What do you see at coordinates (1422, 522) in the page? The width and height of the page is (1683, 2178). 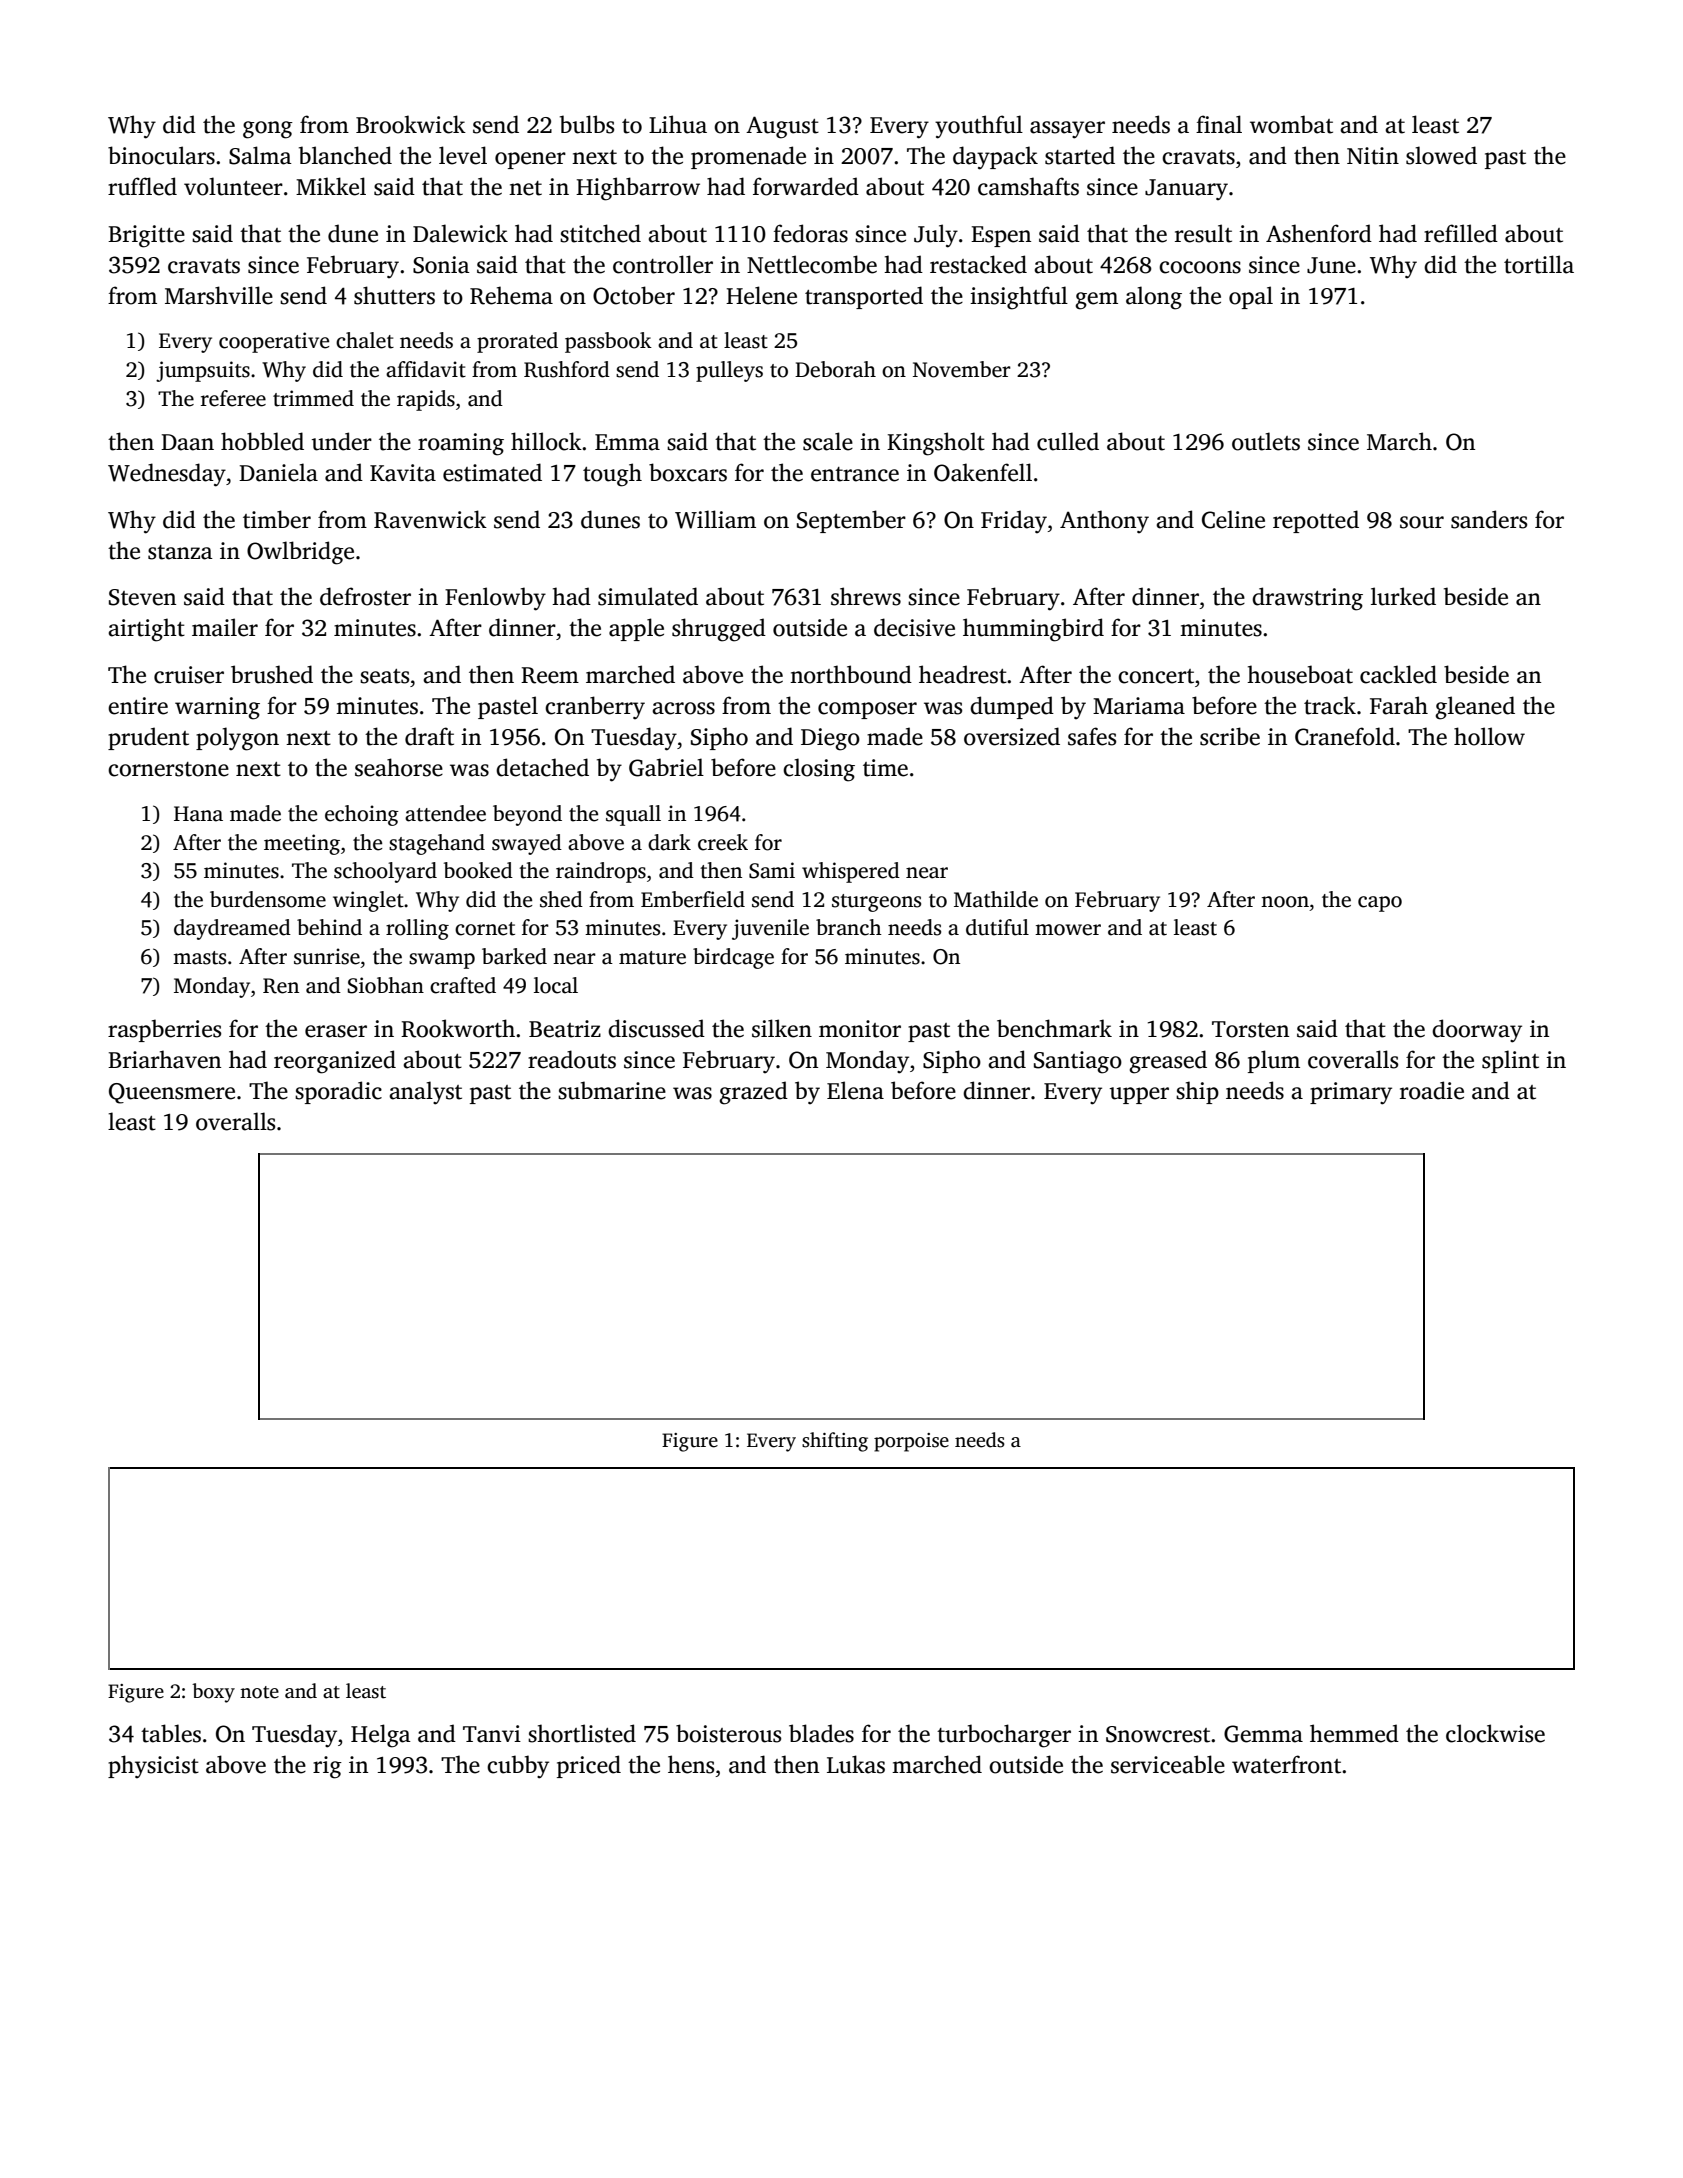 I see `sour` at bounding box center [1422, 522].
